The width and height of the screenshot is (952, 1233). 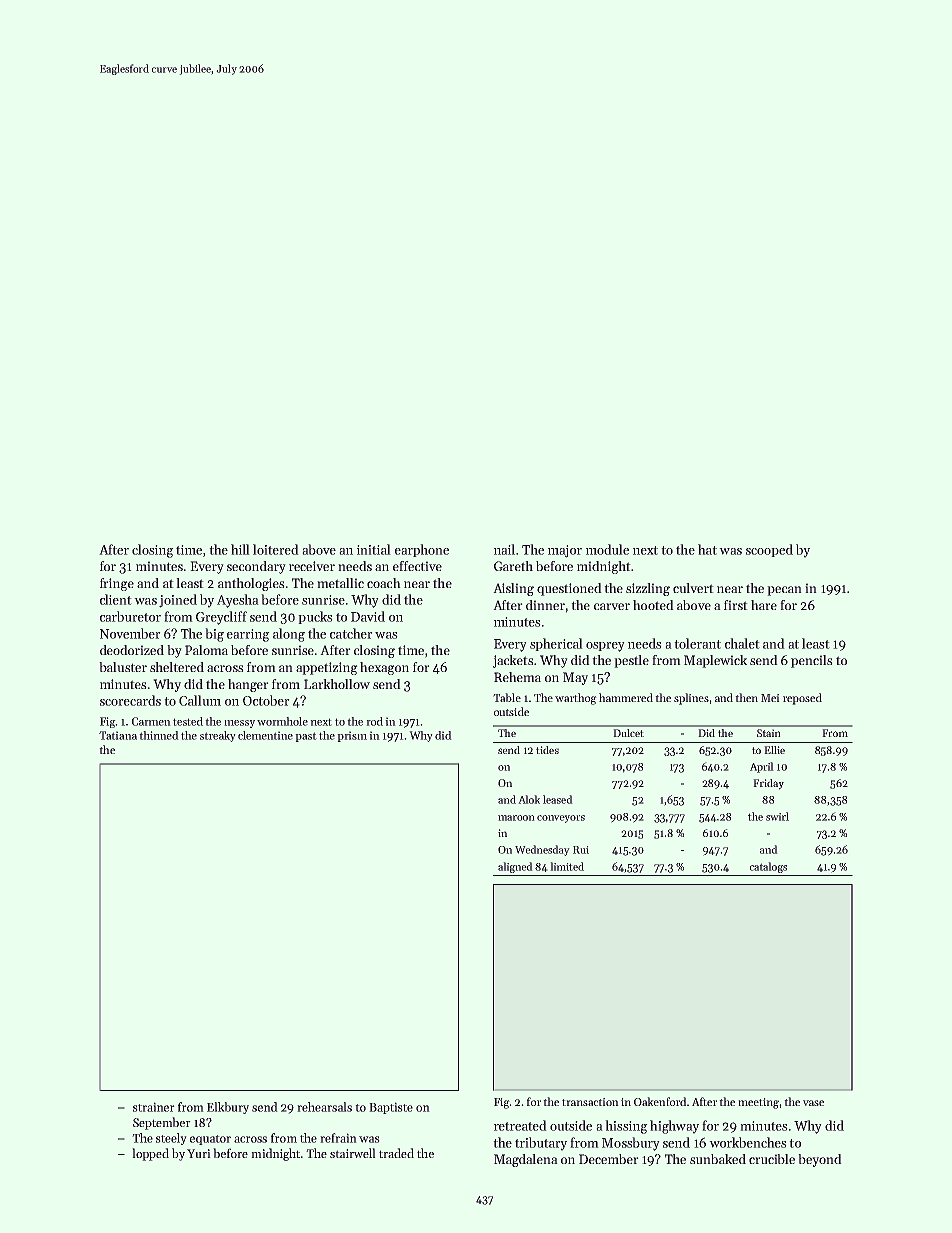 What do you see at coordinates (422, 550) in the screenshot?
I see `earphone` at bounding box center [422, 550].
